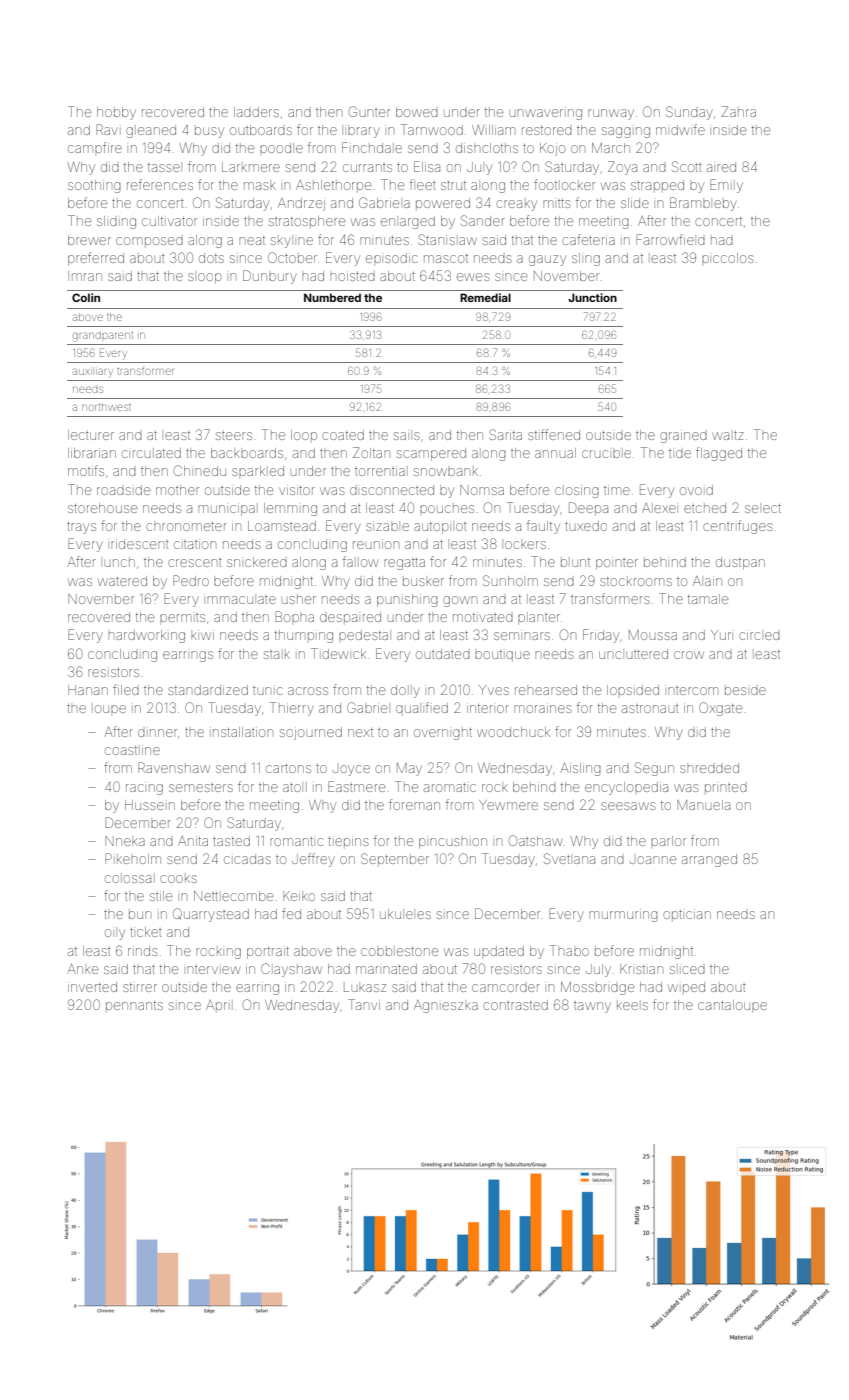 Image resolution: width=849 pixels, height=1400 pixels. What do you see at coordinates (234, 436) in the document?
I see `steers` at bounding box center [234, 436].
